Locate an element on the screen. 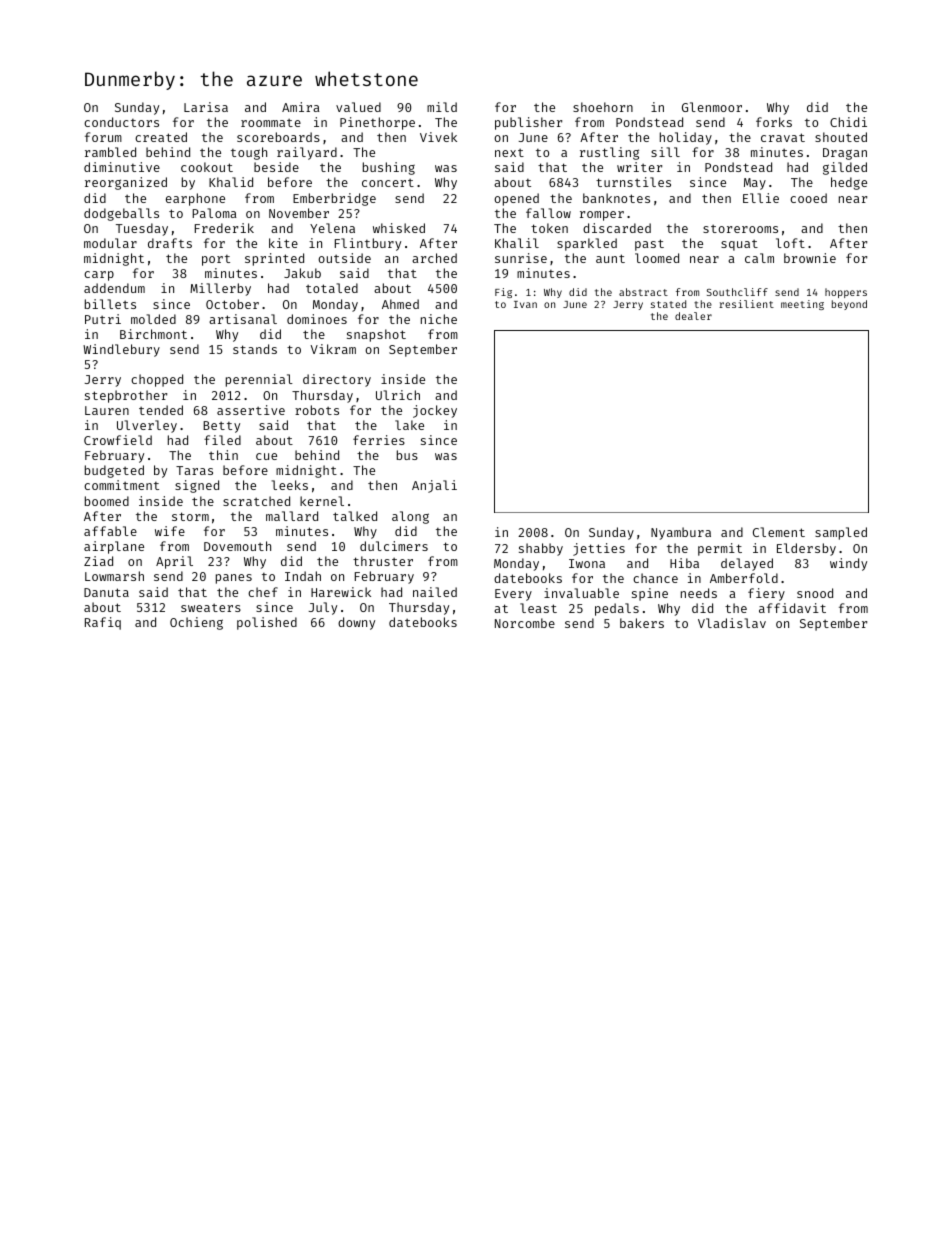 The width and height of the screenshot is (952, 1233). Norcombe is located at coordinates (525, 623).
